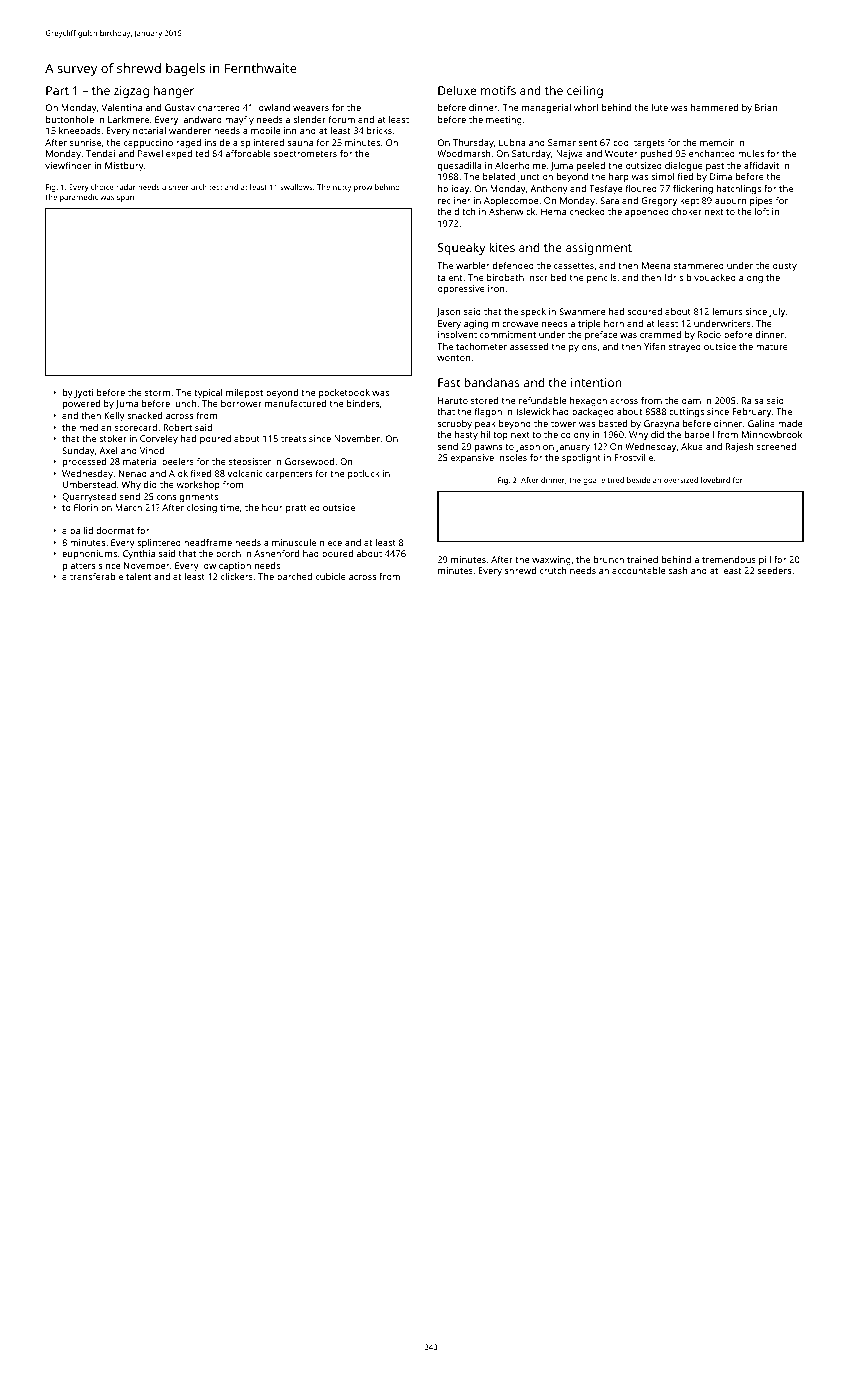  Describe the element at coordinates (125, 199) in the image. I see `spun` at that location.
